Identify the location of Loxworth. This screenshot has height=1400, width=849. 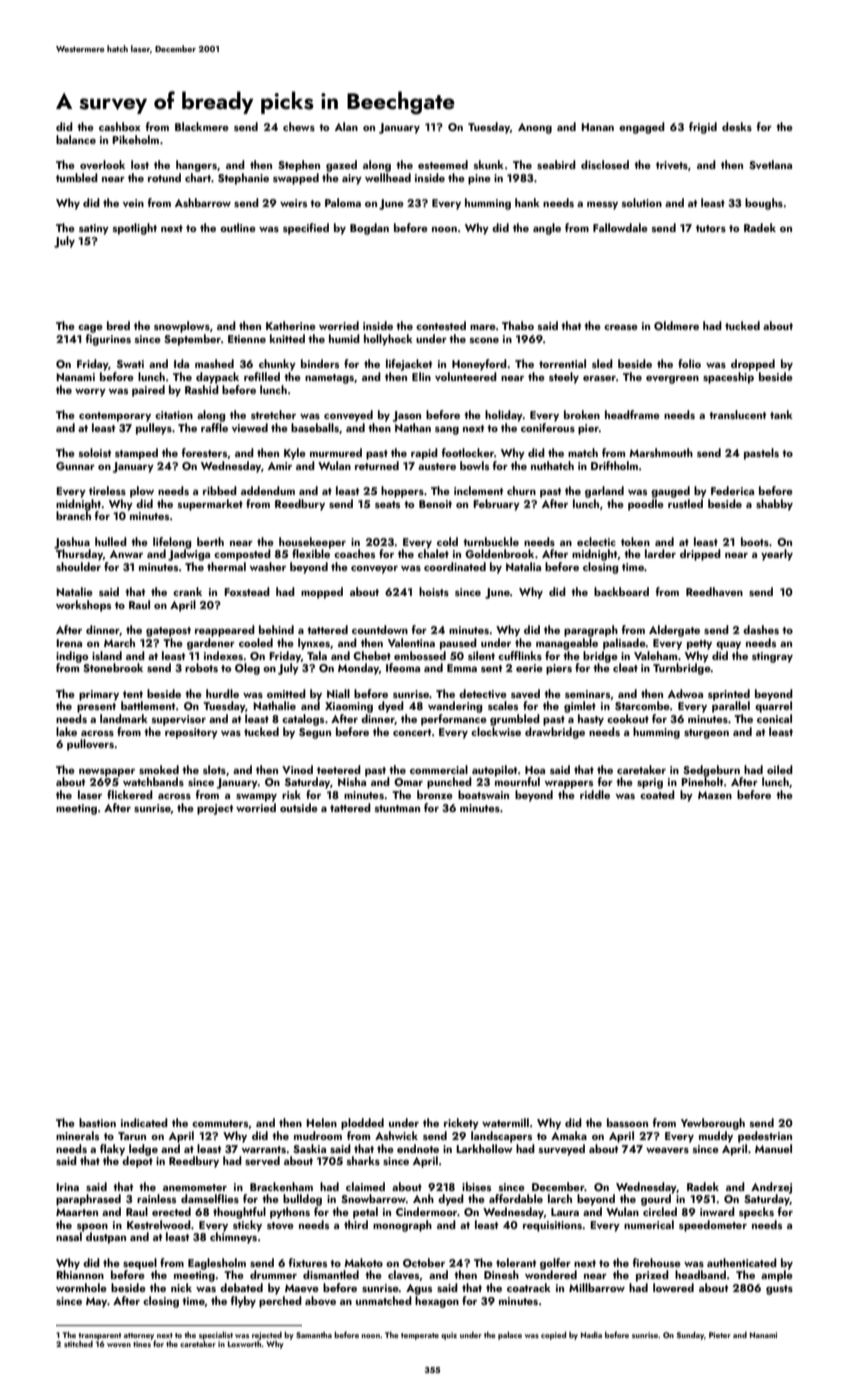
(245, 1344).
